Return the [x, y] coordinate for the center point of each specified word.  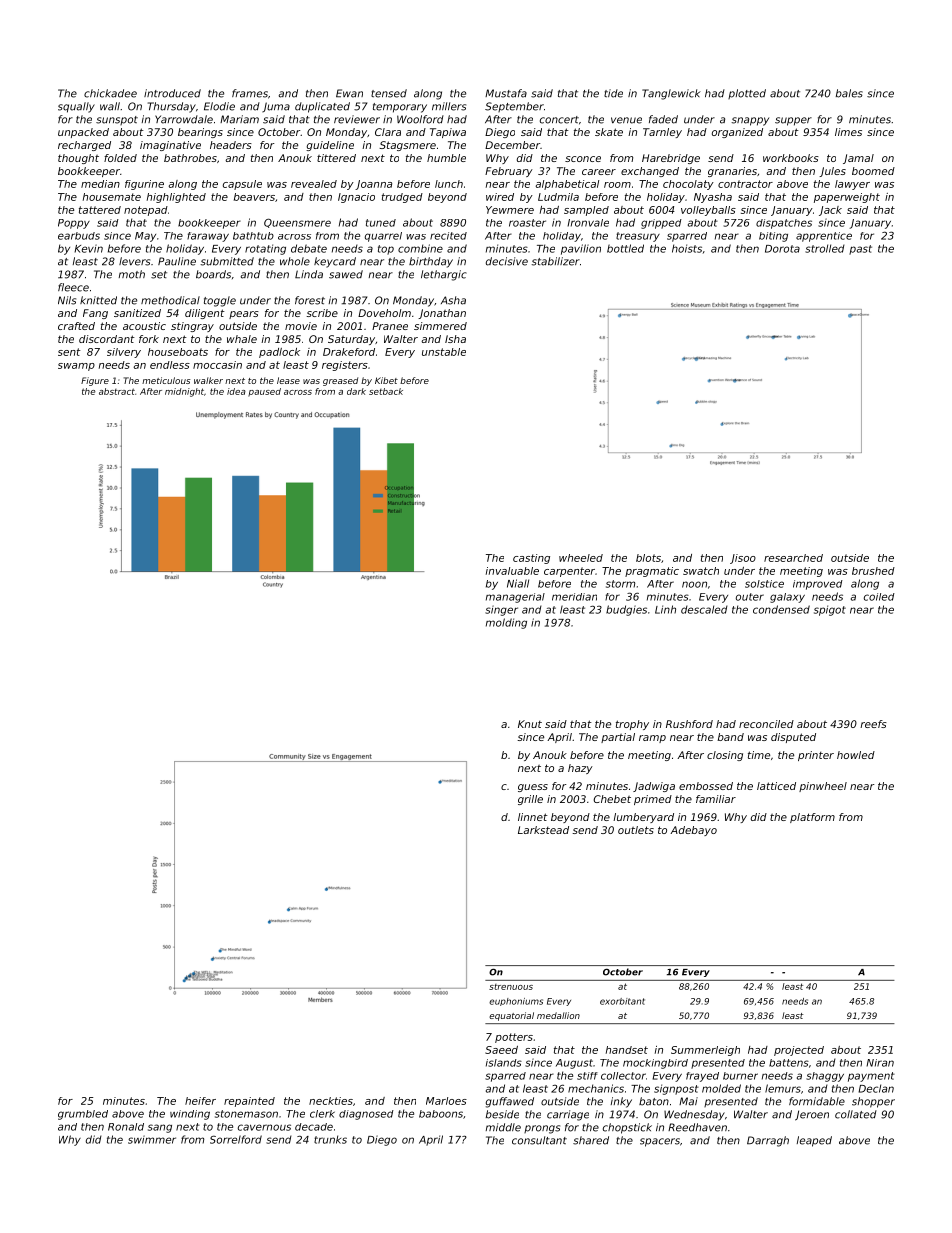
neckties [331, 1101]
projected [799, 1051]
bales [849, 93]
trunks [330, 1139]
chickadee [110, 93]
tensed [389, 93]
